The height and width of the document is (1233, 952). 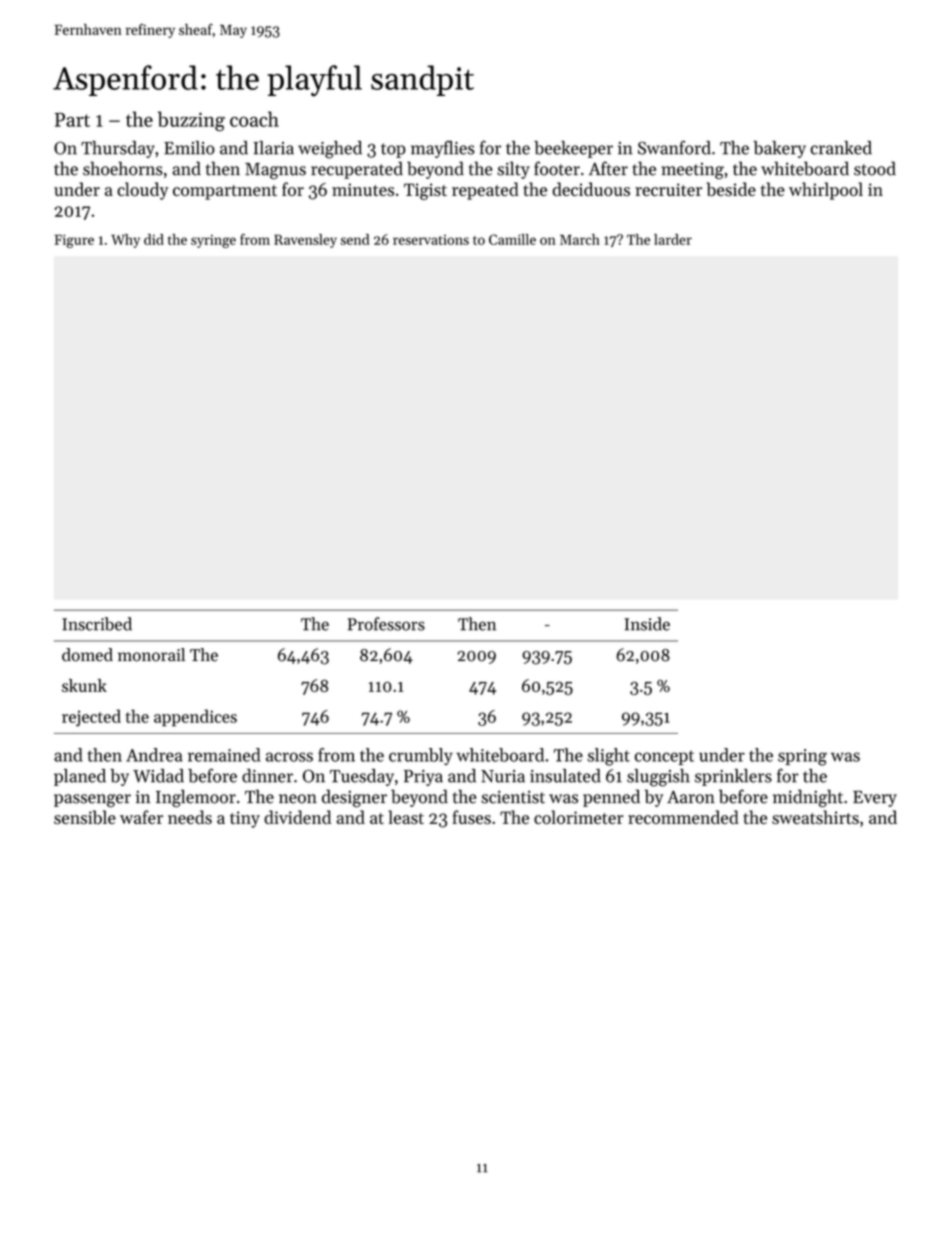 I want to click on monorail, so click(x=151, y=655).
